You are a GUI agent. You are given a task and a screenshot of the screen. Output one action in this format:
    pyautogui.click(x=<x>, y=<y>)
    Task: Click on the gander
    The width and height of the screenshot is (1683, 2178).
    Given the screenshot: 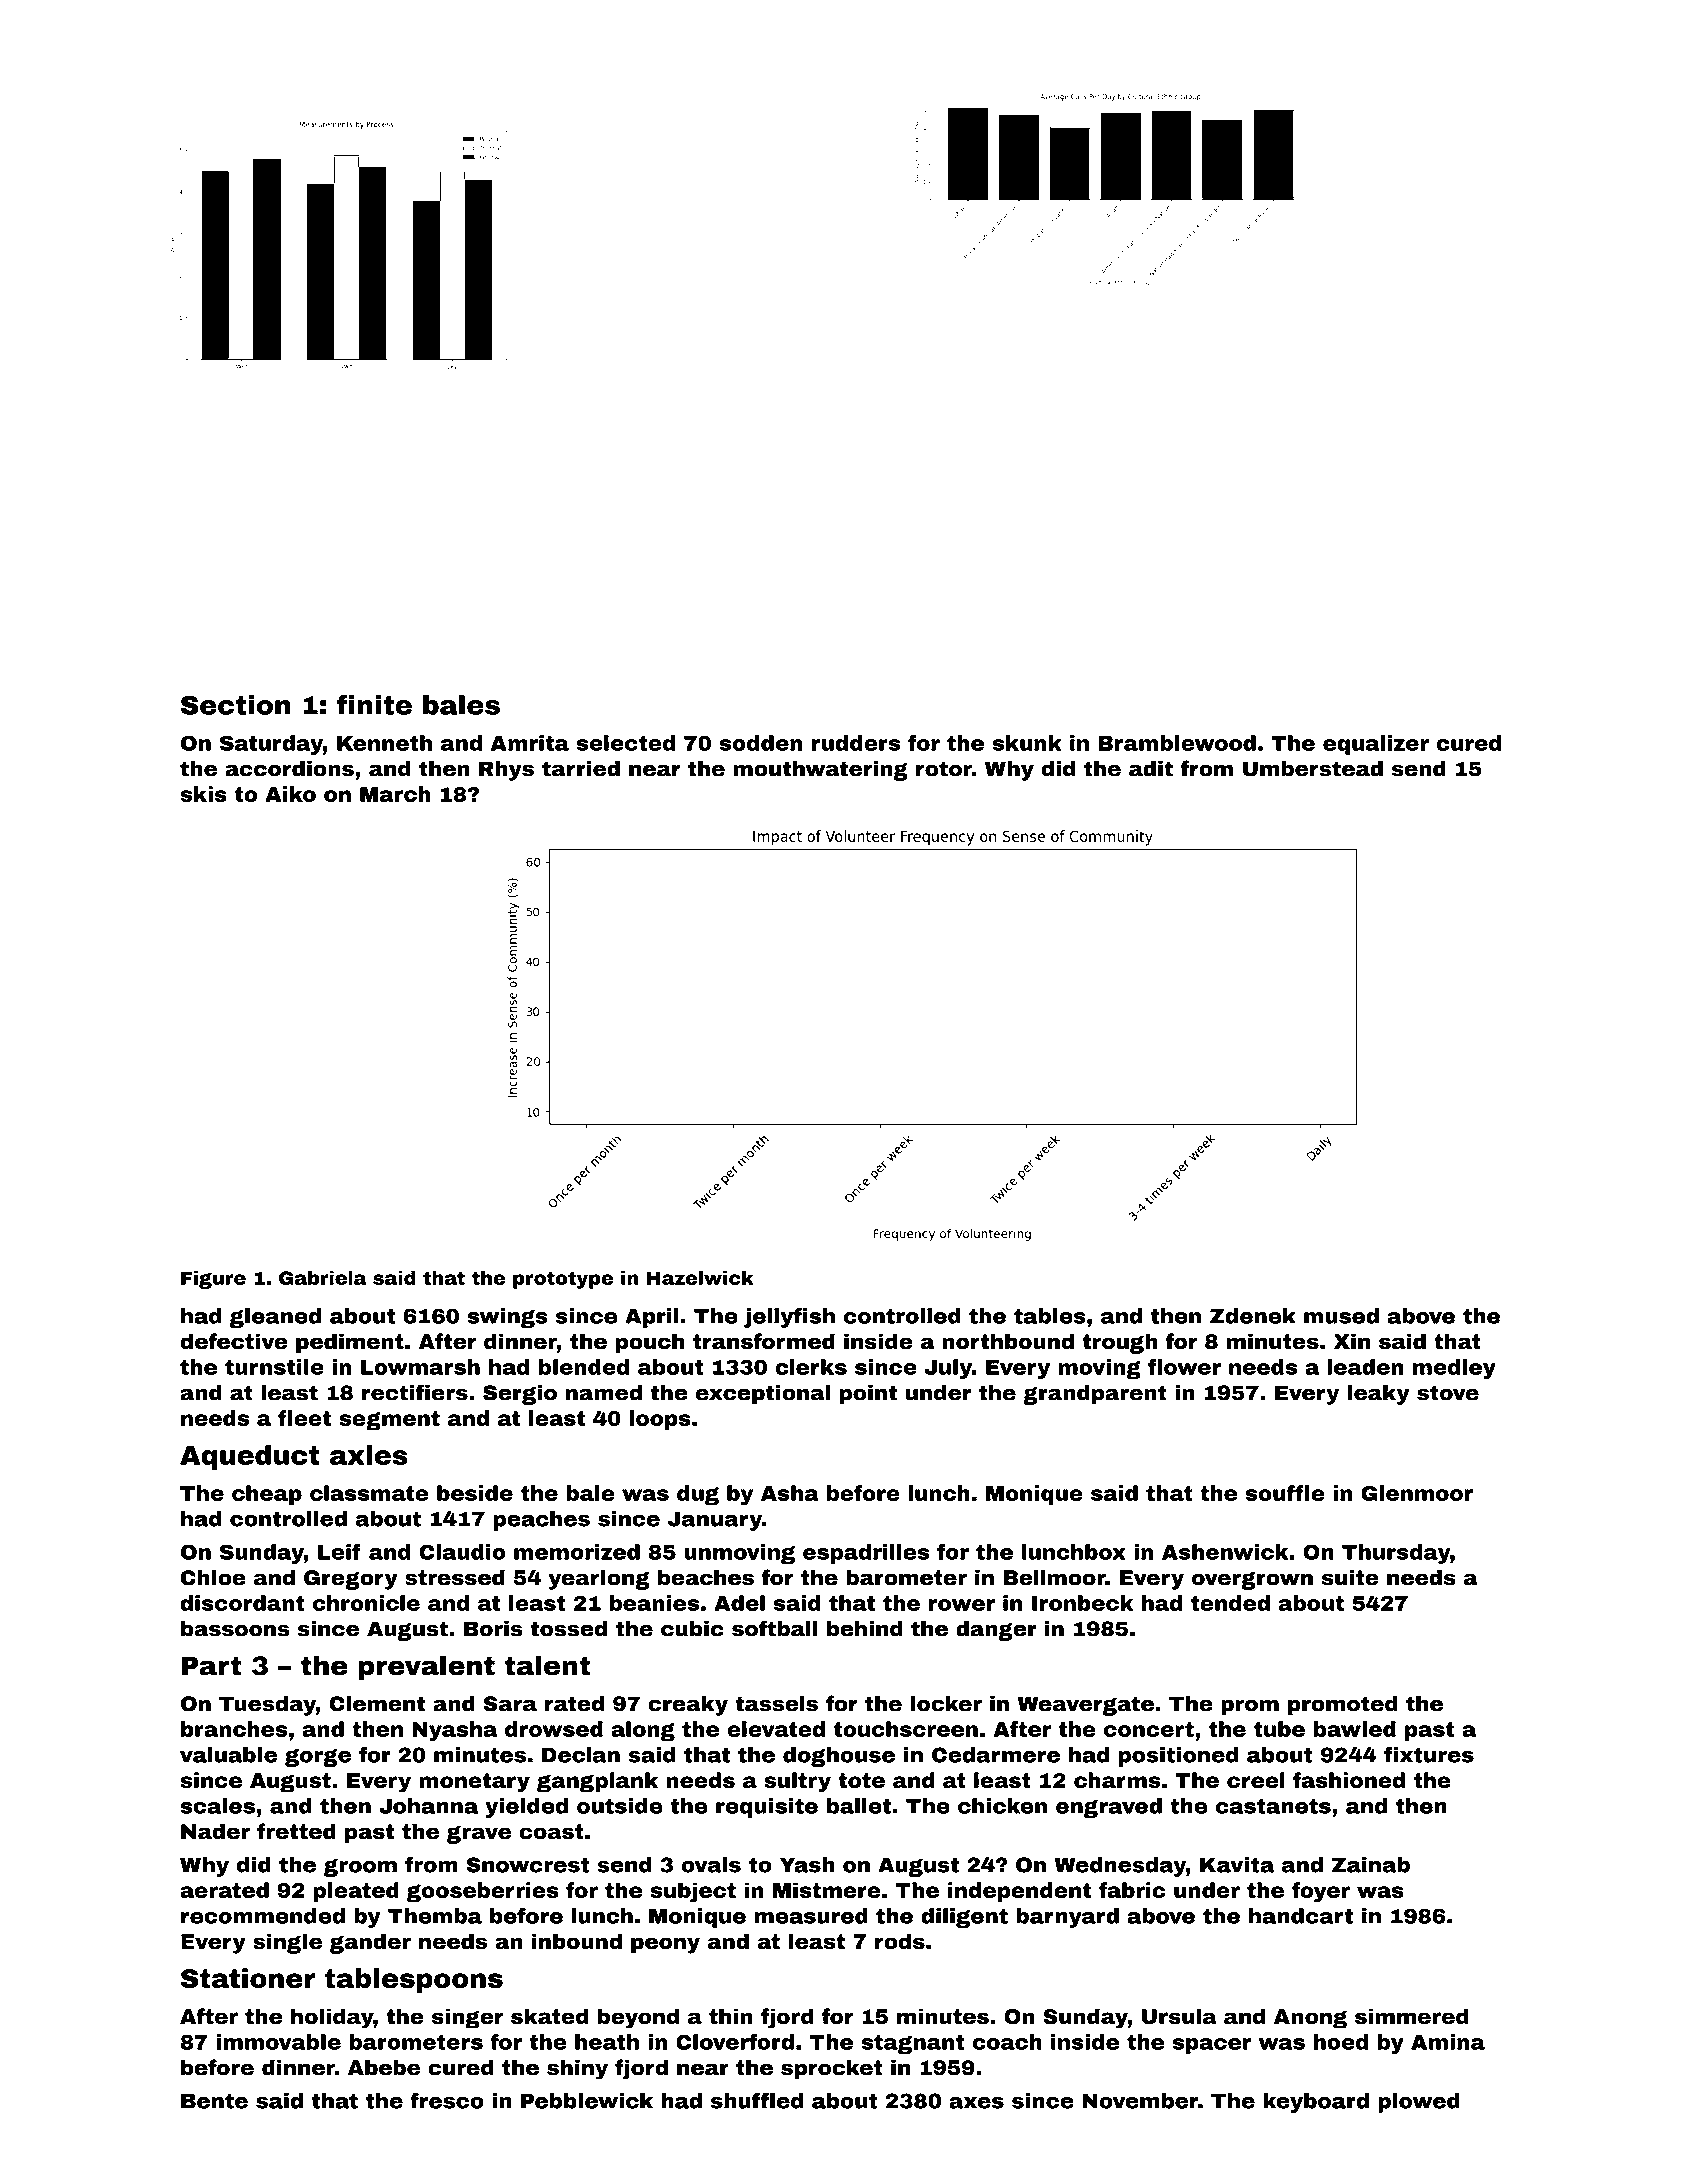 What is the action you would take?
    pyautogui.click(x=370, y=1943)
